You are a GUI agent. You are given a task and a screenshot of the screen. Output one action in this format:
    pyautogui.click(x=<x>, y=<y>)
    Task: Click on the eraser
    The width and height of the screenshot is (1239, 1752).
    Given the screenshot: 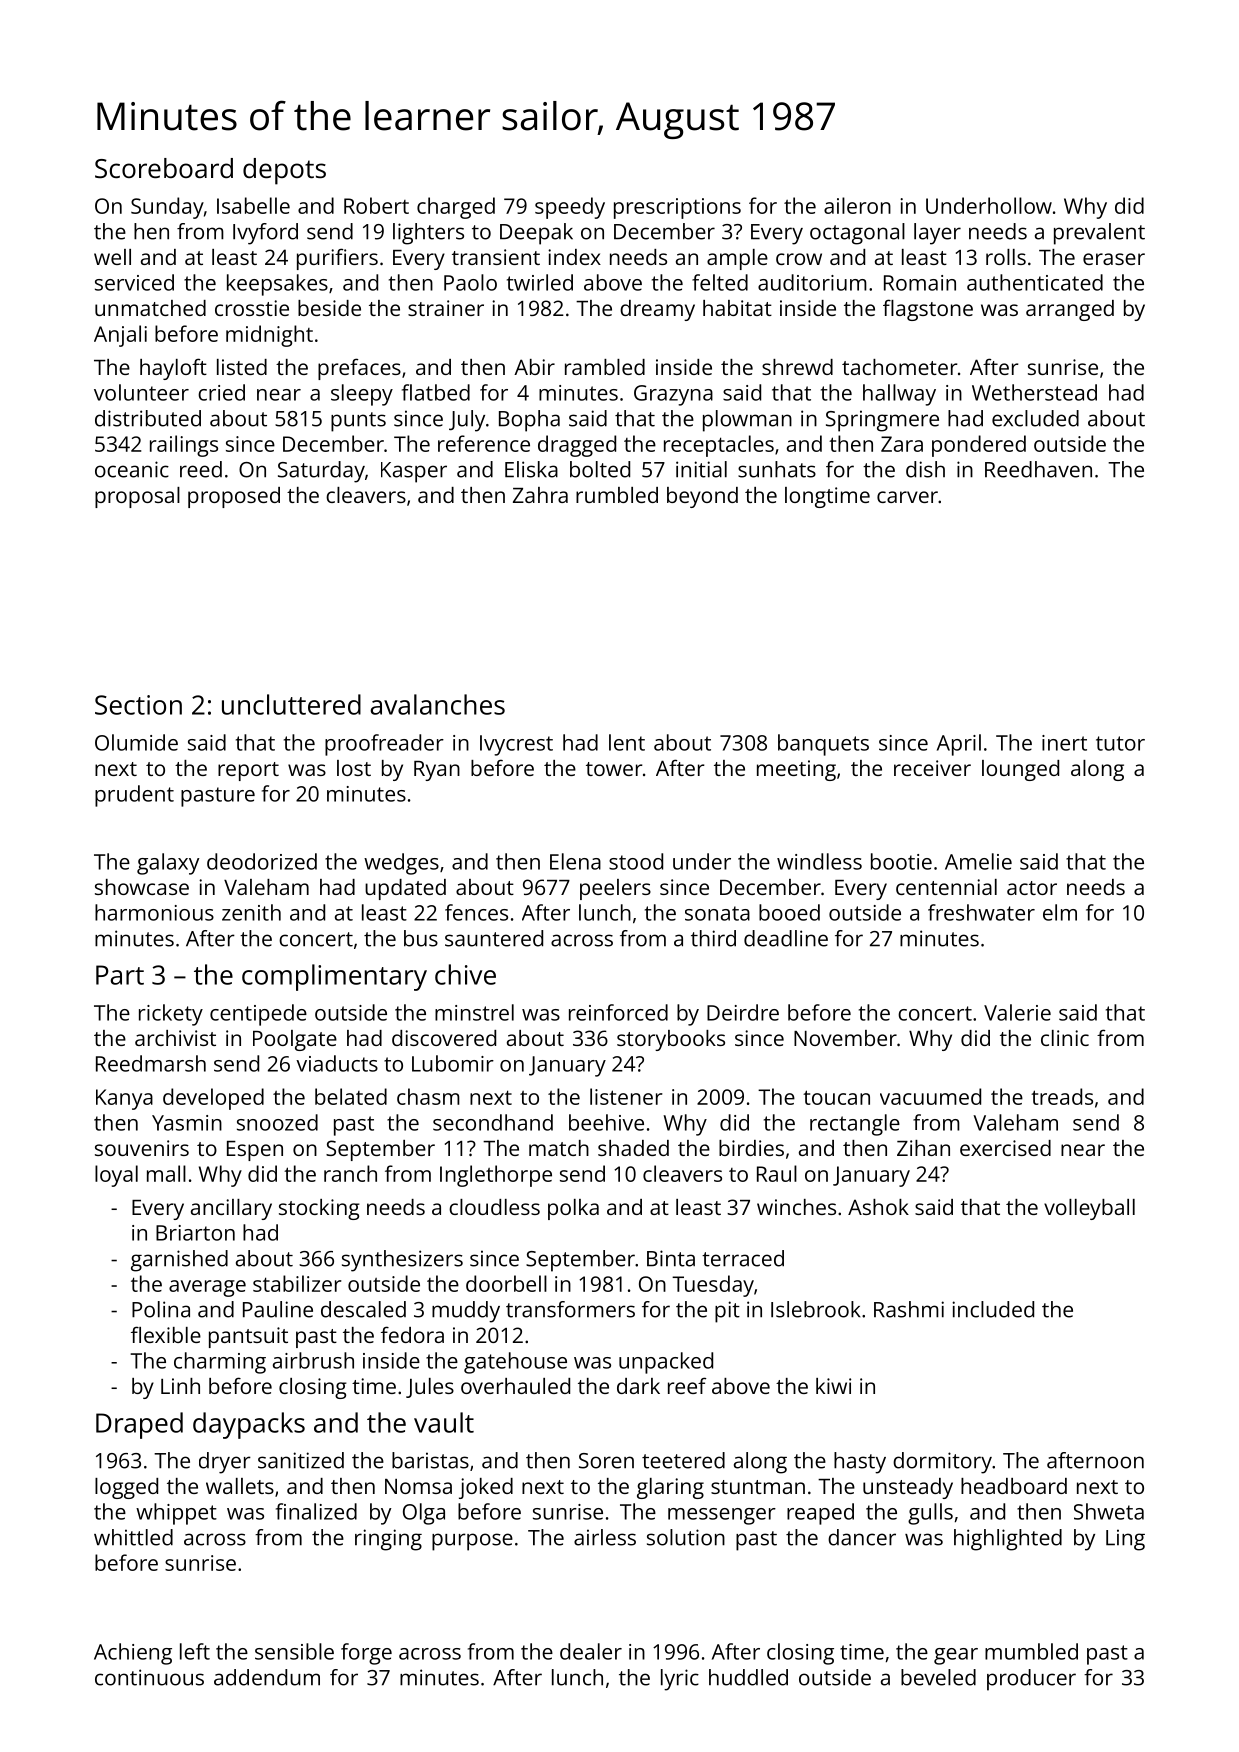 What is the action you would take?
    pyautogui.click(x=1114, y=259)
